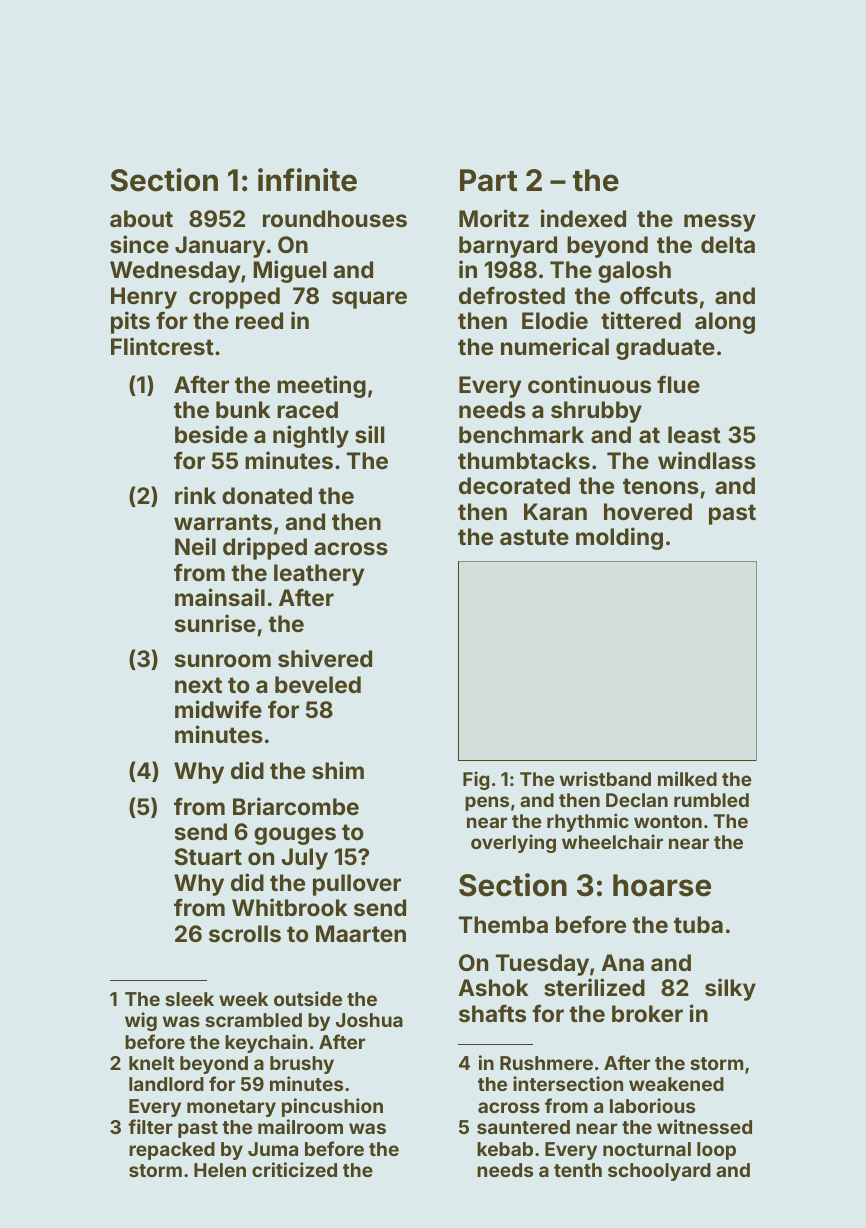 This image has height=1228, width=866. I want to click on gouges, so click(295, 836).
